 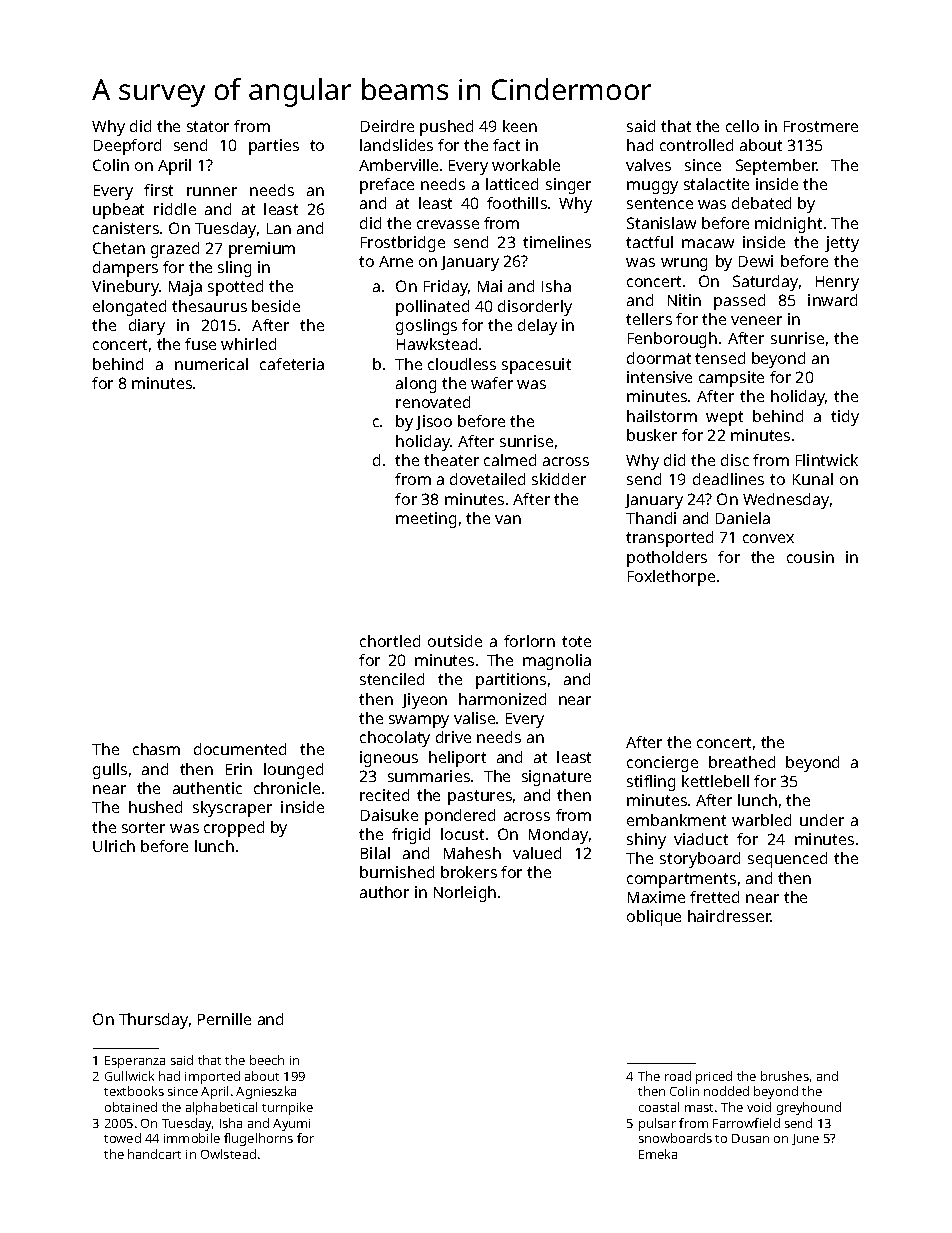 What do you see at coordinates (384, 795) in the image?
I see `recited` at bounding box center [384, 795].
